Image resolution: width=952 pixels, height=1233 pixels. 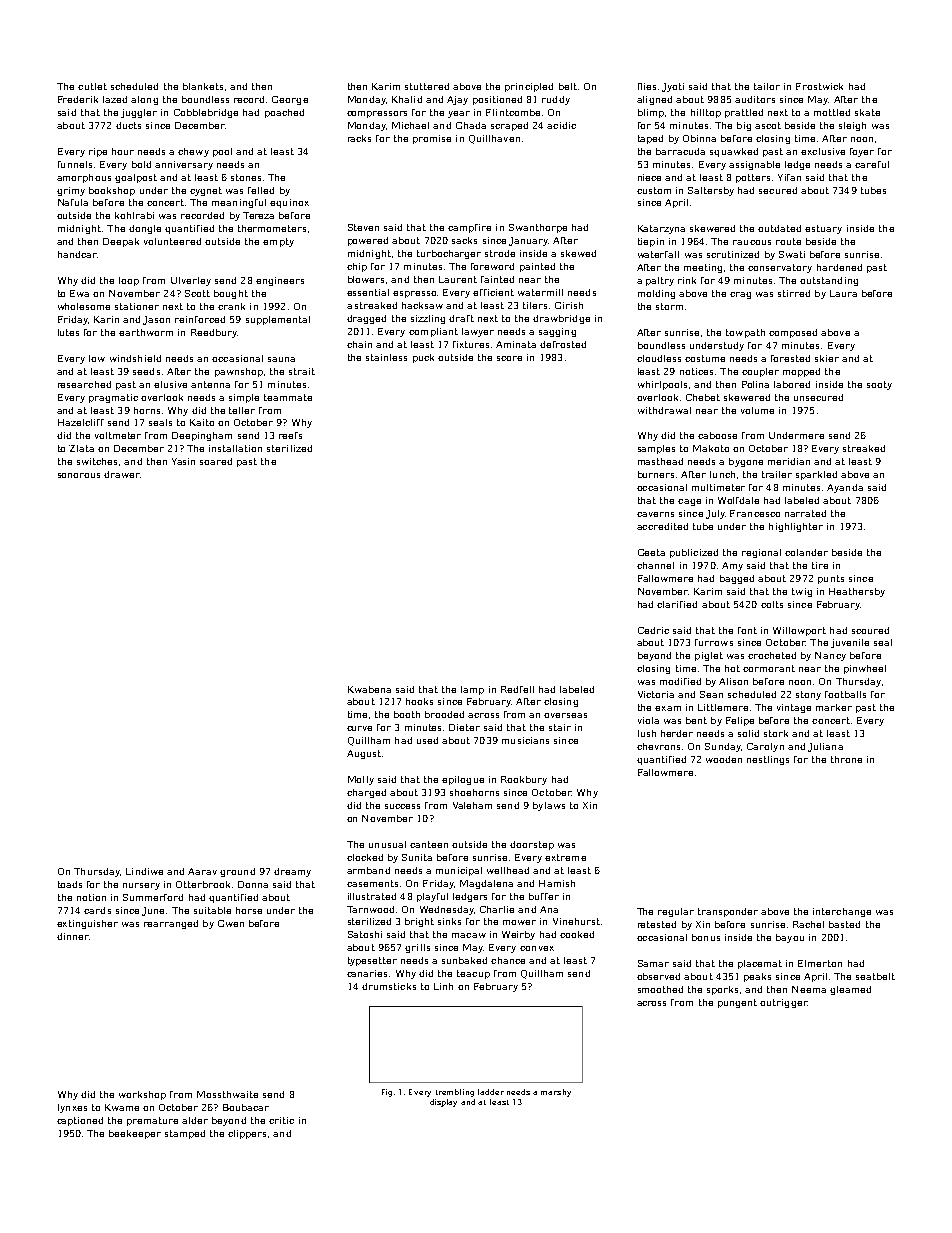 I want to click on Ayanda, so click(x=845, y=488).
